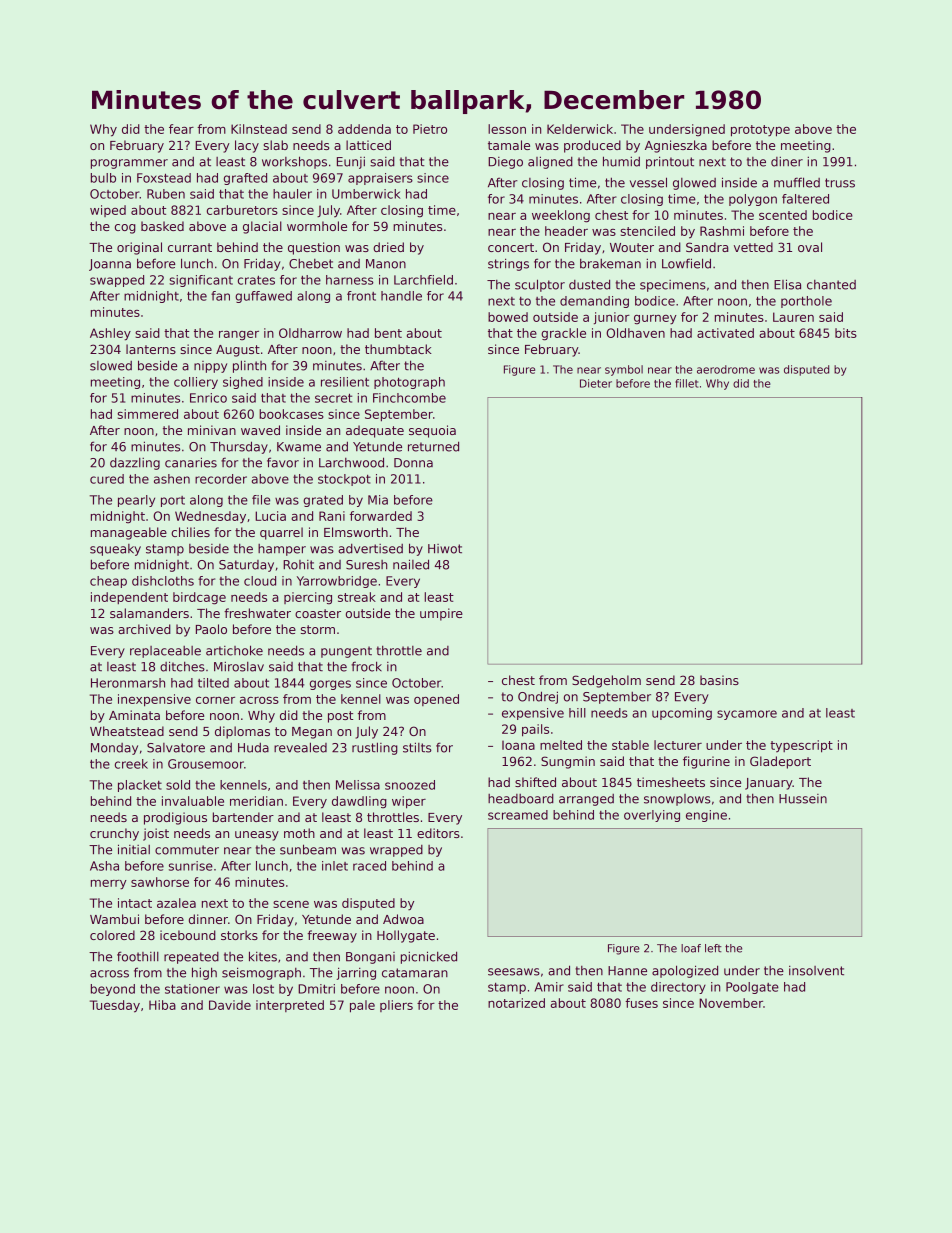 The height and width of the screenshot is (1233, 952). Describe the element at coordinates (129, 533) in the screenshot. I see `manageable` at that location.
